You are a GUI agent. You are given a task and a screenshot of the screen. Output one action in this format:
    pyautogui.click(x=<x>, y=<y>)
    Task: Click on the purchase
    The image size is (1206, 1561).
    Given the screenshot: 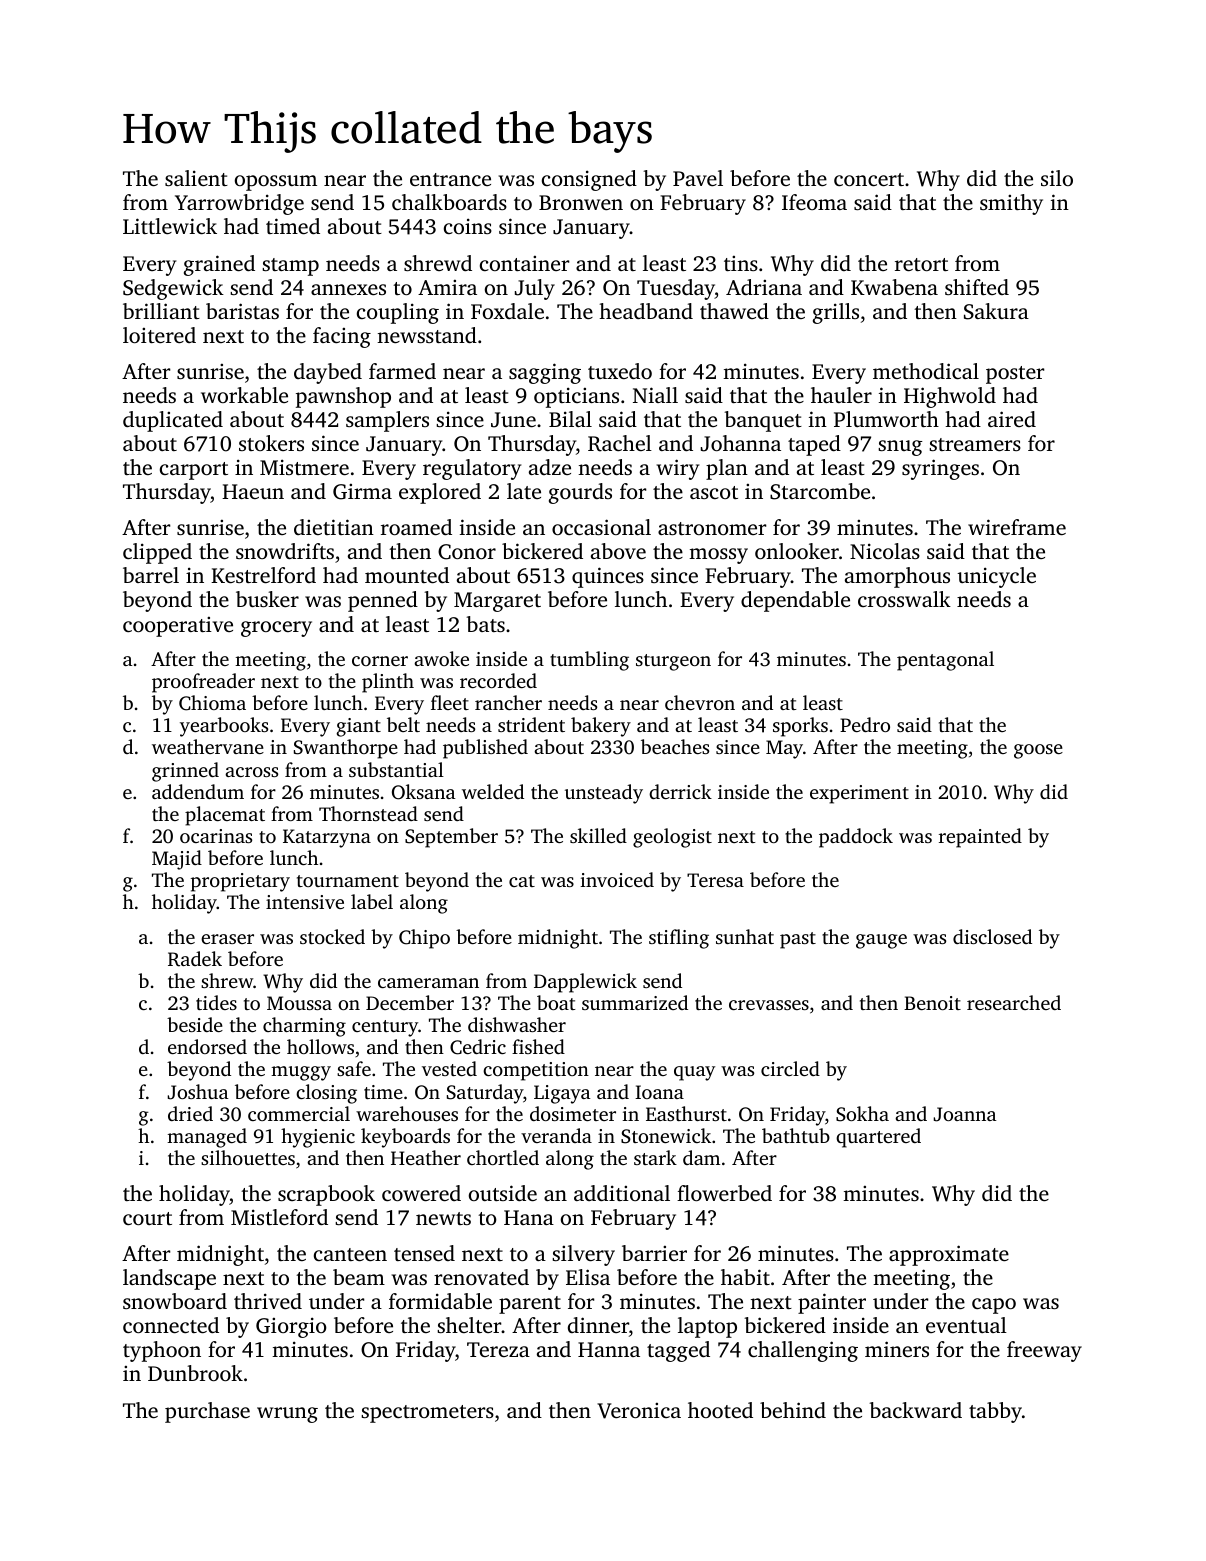 What is the action you would take?
    pyautogui.click(x=207, y=1412)
